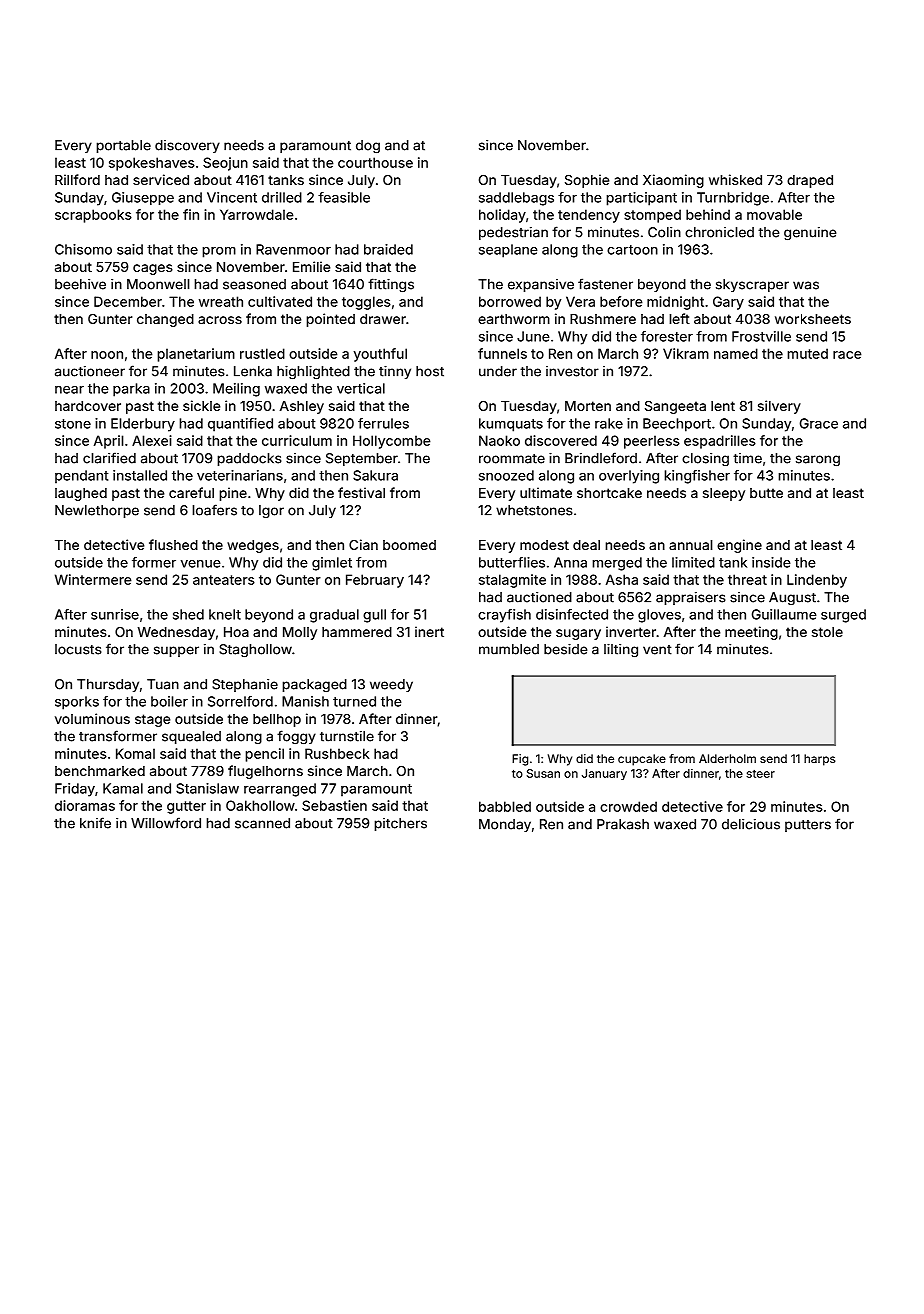 The image size is (924, 1314). What do you see at coordinates (400, 824) in the screenshot?
I see `pitchers` at bounding box center [400, 824].
